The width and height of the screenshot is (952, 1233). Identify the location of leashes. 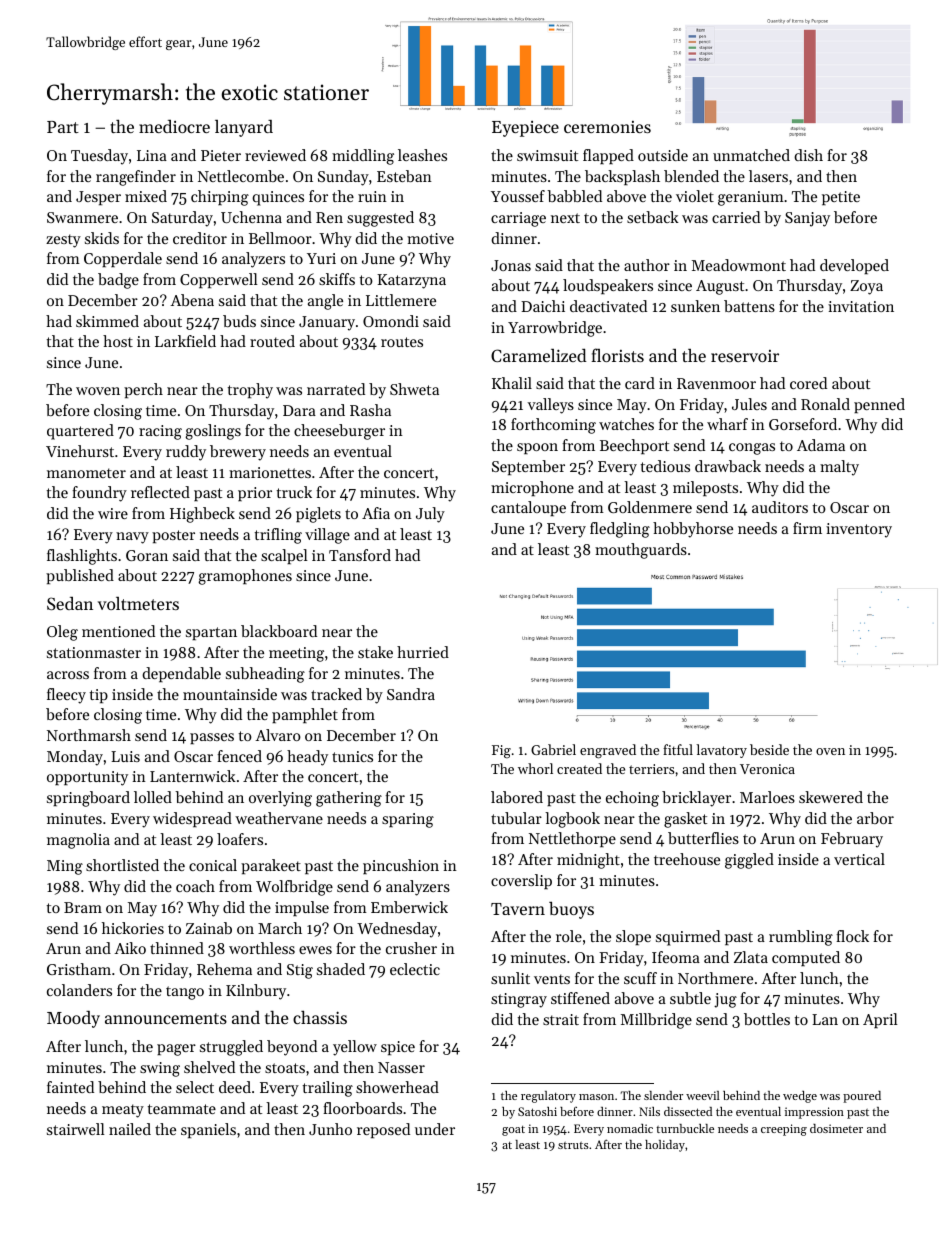
(422, 155).
